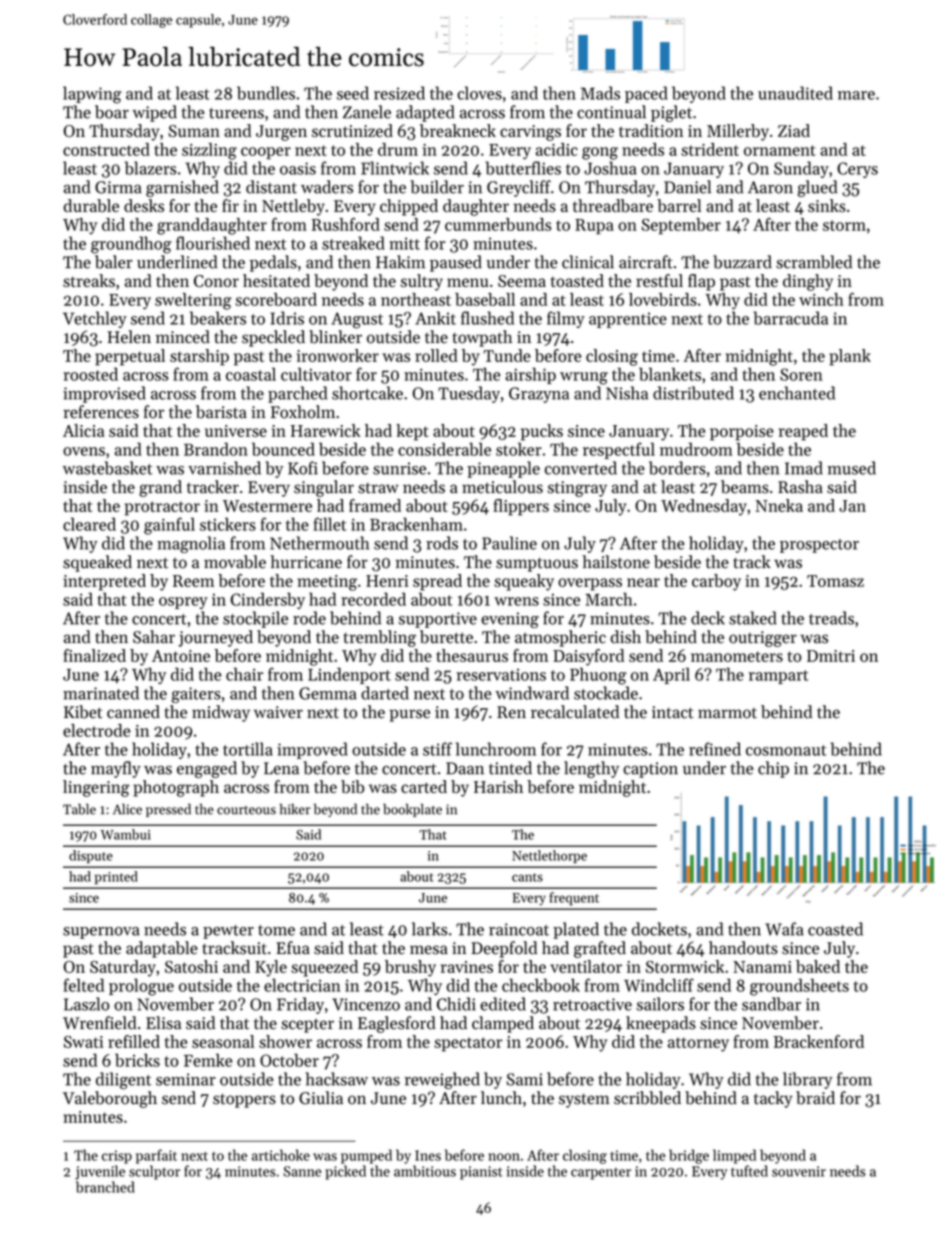 The width and height of the screenshot is (952, 1233). What do you see at coordinates (795, 93) in the screenshot?
I see `unaudited` at bounding box center [795, 93].
